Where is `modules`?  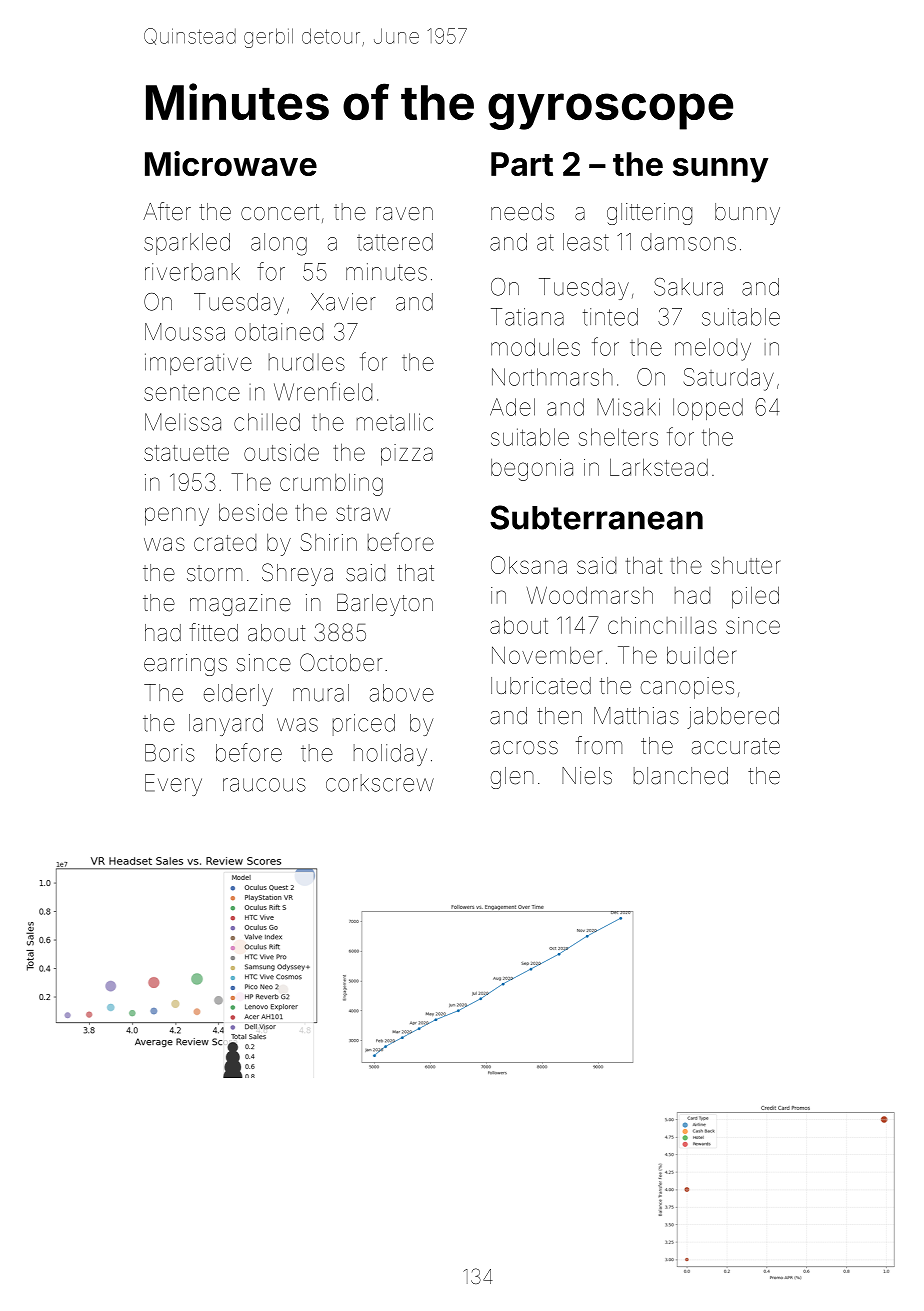 modules is located at coordinates (535, 347).
